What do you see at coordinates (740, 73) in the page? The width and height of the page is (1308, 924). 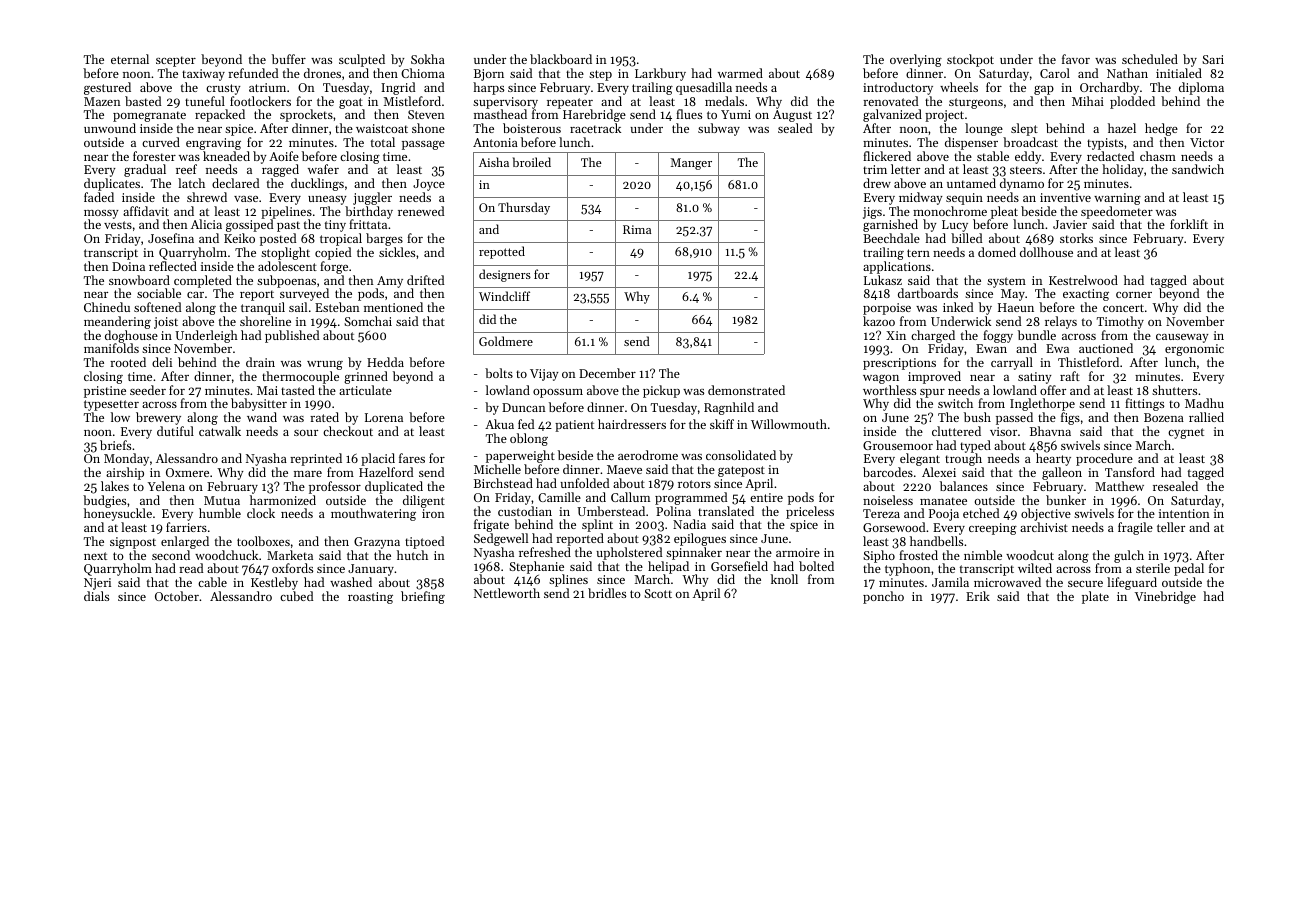 I see `warmed` at bounding box center [740, 73].
